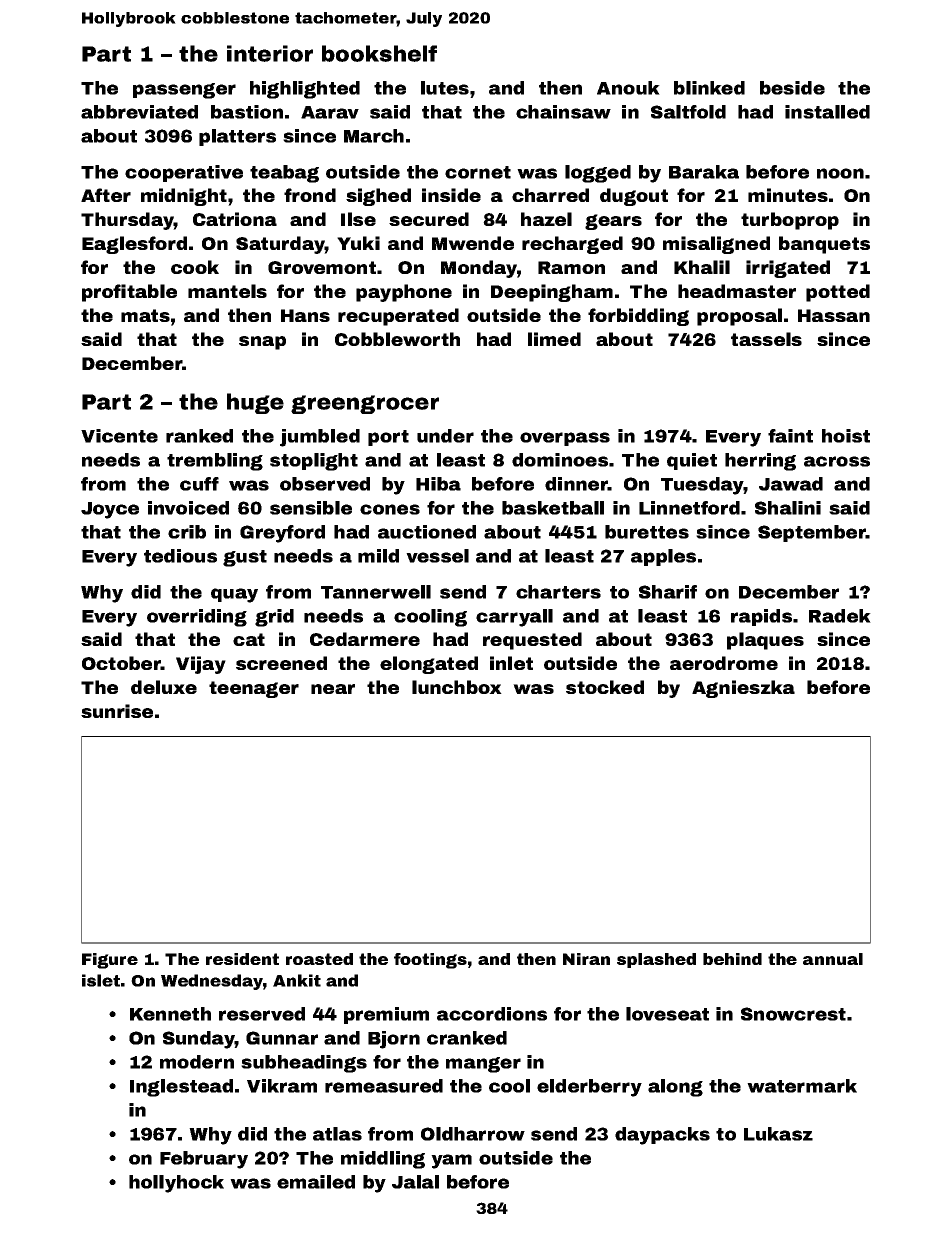 This document has width=952, height=1233. I want to click on greengrocer, so click(365, 404).
